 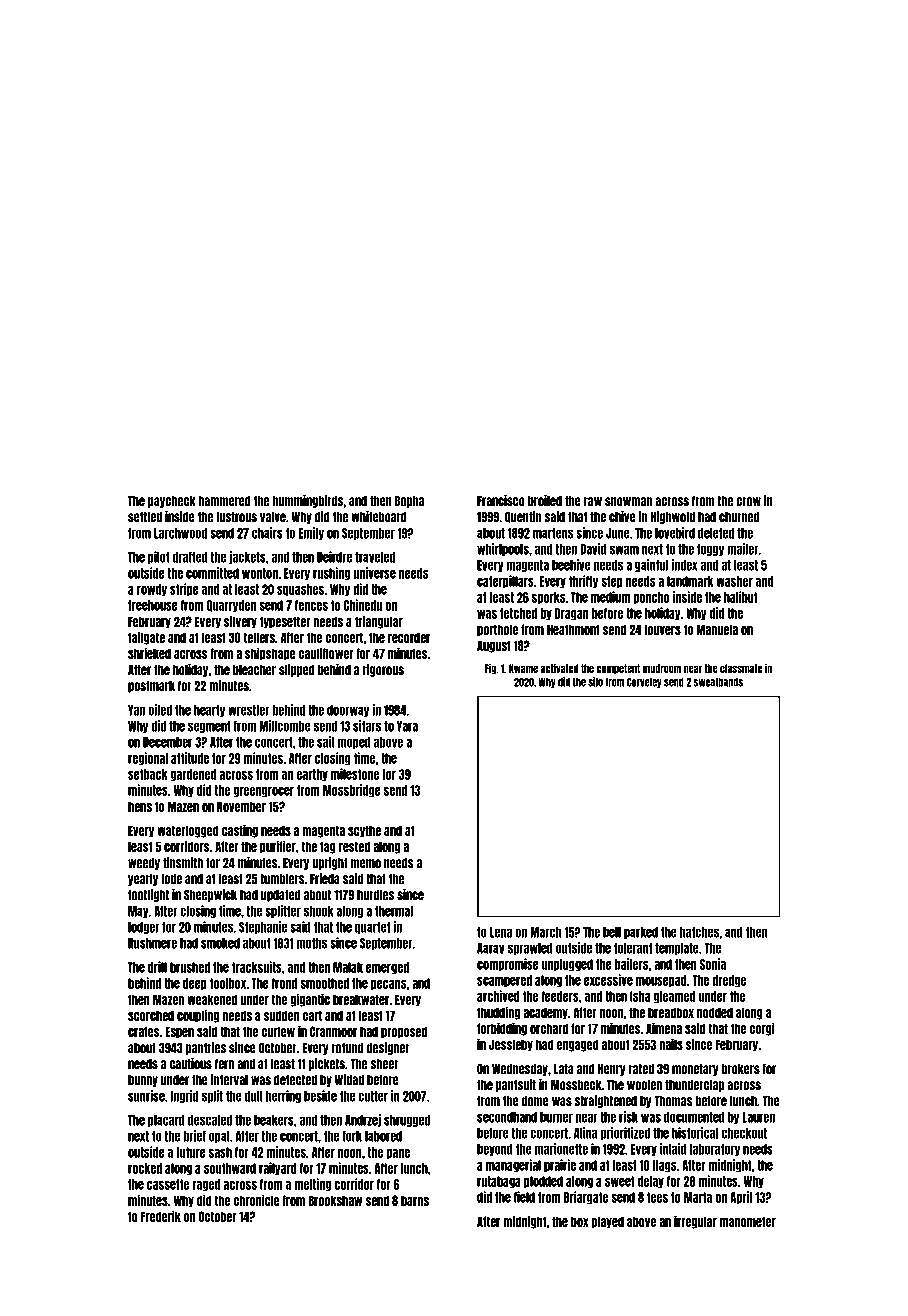 What do you see at coordinates (254, 1096) in the screenshot?
I see `dull` at bounding box center [254, 1096].
